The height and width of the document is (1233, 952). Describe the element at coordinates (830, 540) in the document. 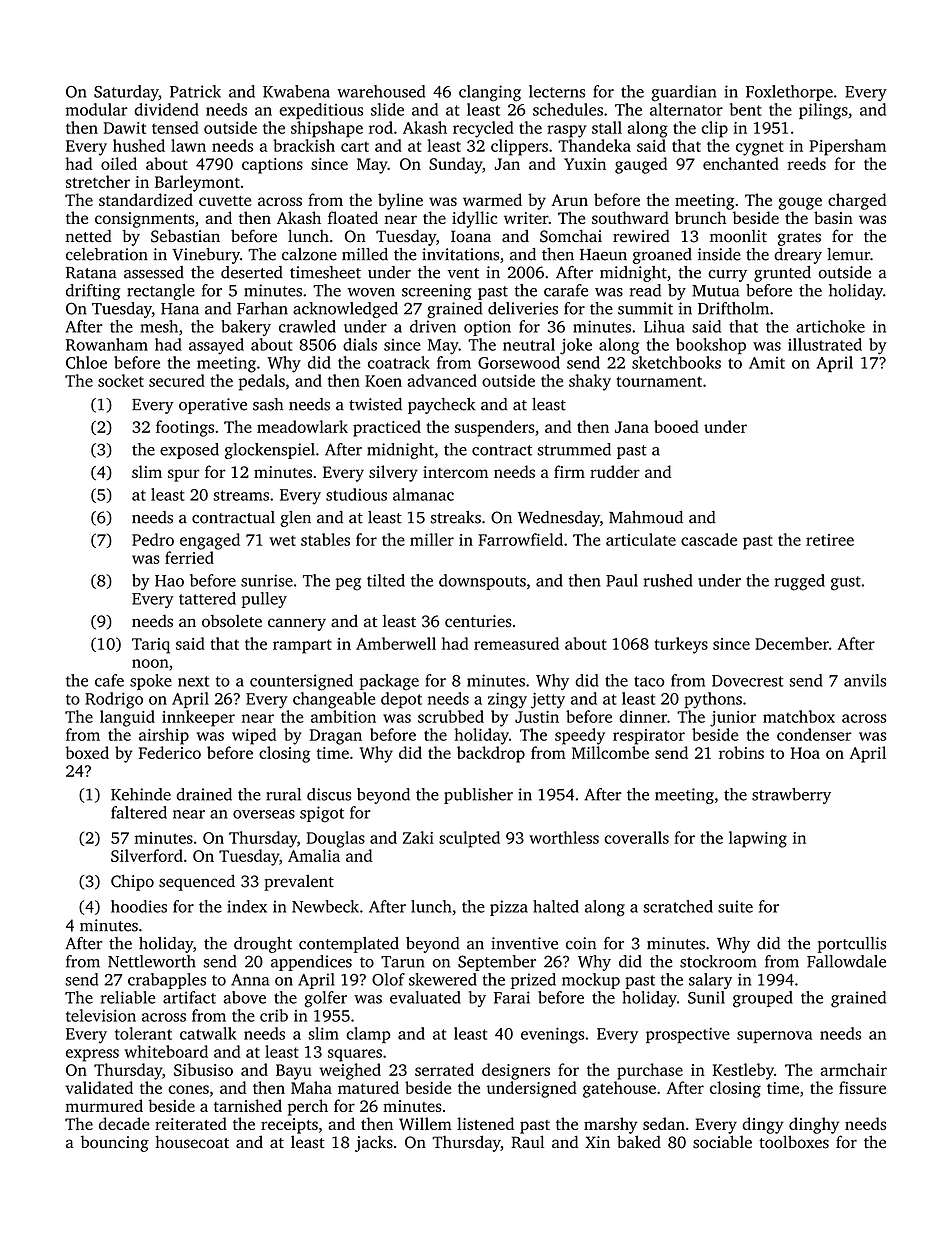

I see `retiree` at that location.
